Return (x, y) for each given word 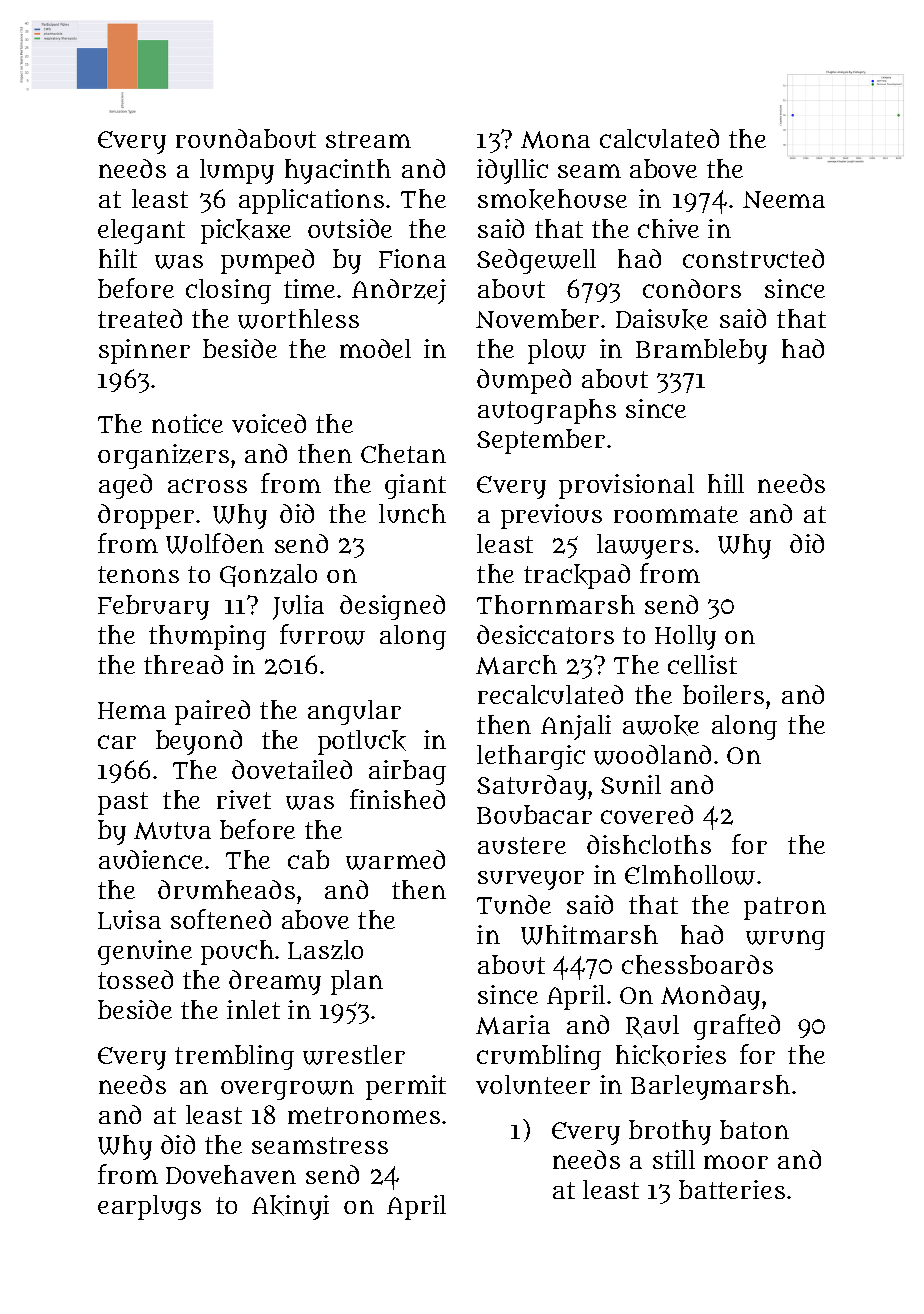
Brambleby (701, 351)
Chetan (403, 453)
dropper (146, 516)
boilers (723, 694)
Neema (784, 199)
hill (726, 483)
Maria (513, 1025)
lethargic (531, 757)
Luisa (129, 920)
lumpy (237, 171)
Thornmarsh (556, 604)
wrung (785, 940)
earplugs (149, 1207)
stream (368, 139)
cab (308, 859)
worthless (298, 319)
